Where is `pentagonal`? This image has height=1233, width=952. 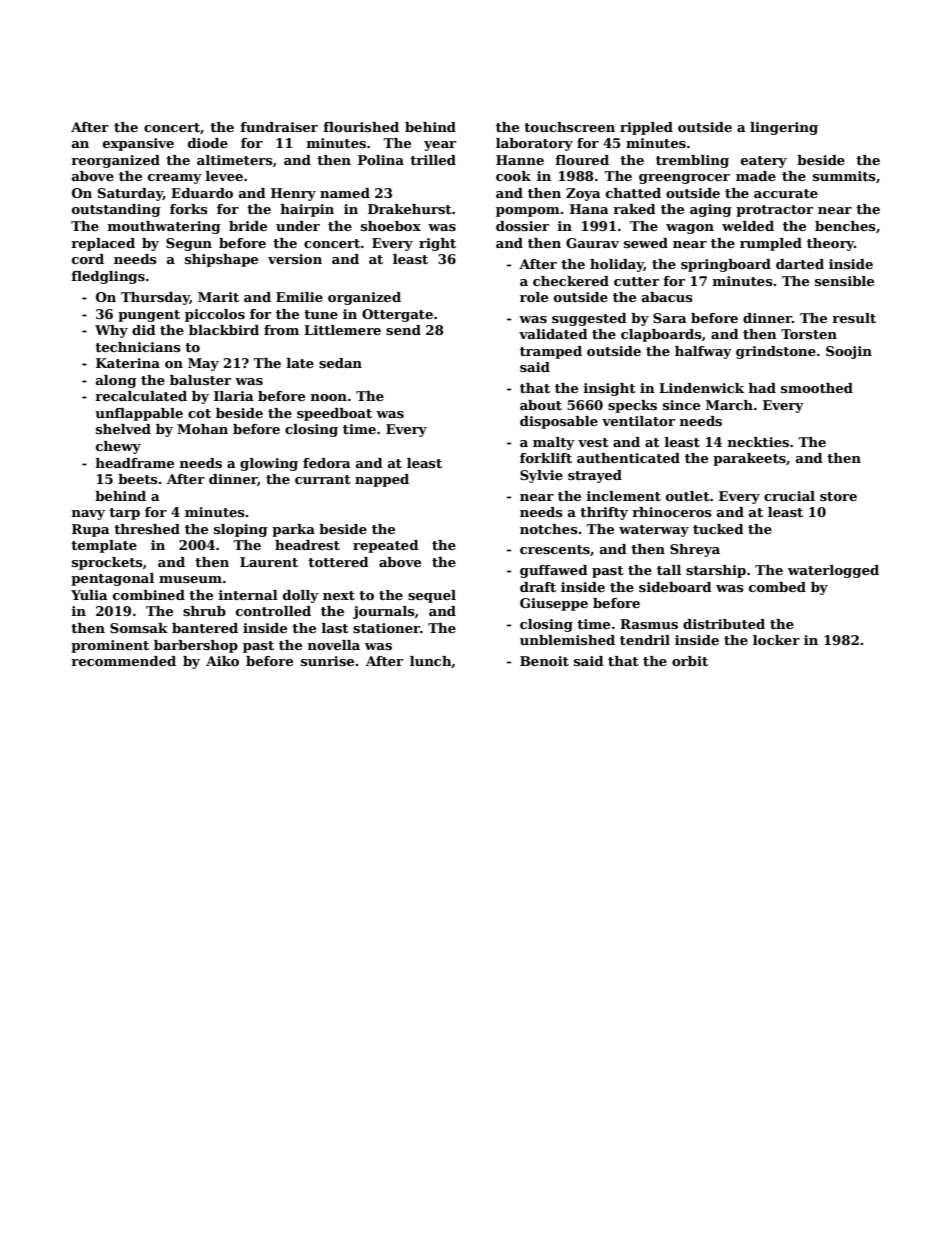
pentagonal is located at coordinates (112, 579).
